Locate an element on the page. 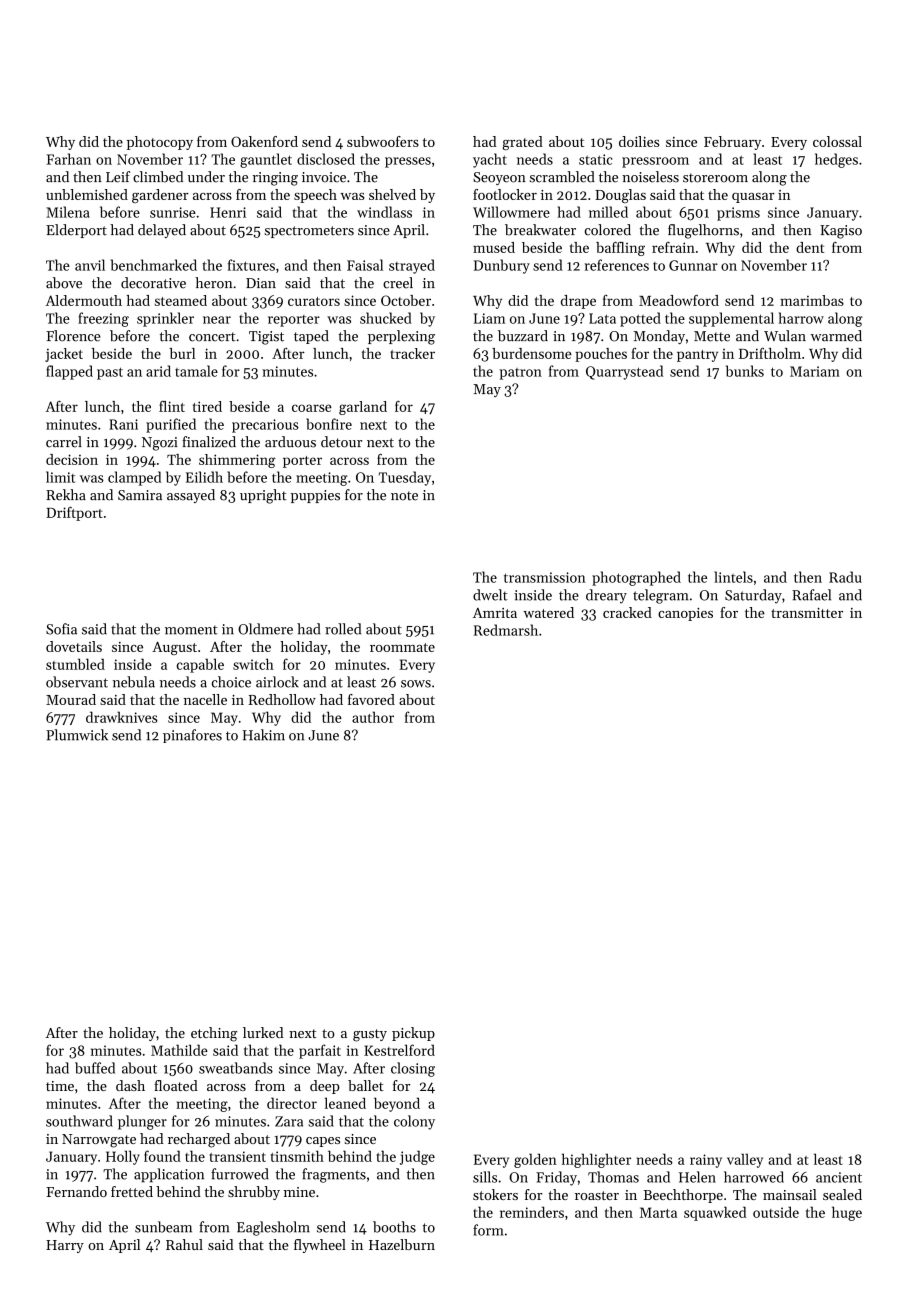 Image resolution: width=908 pixels, height=1316 pixels. sunrise is located at coordinates (173, 212).
